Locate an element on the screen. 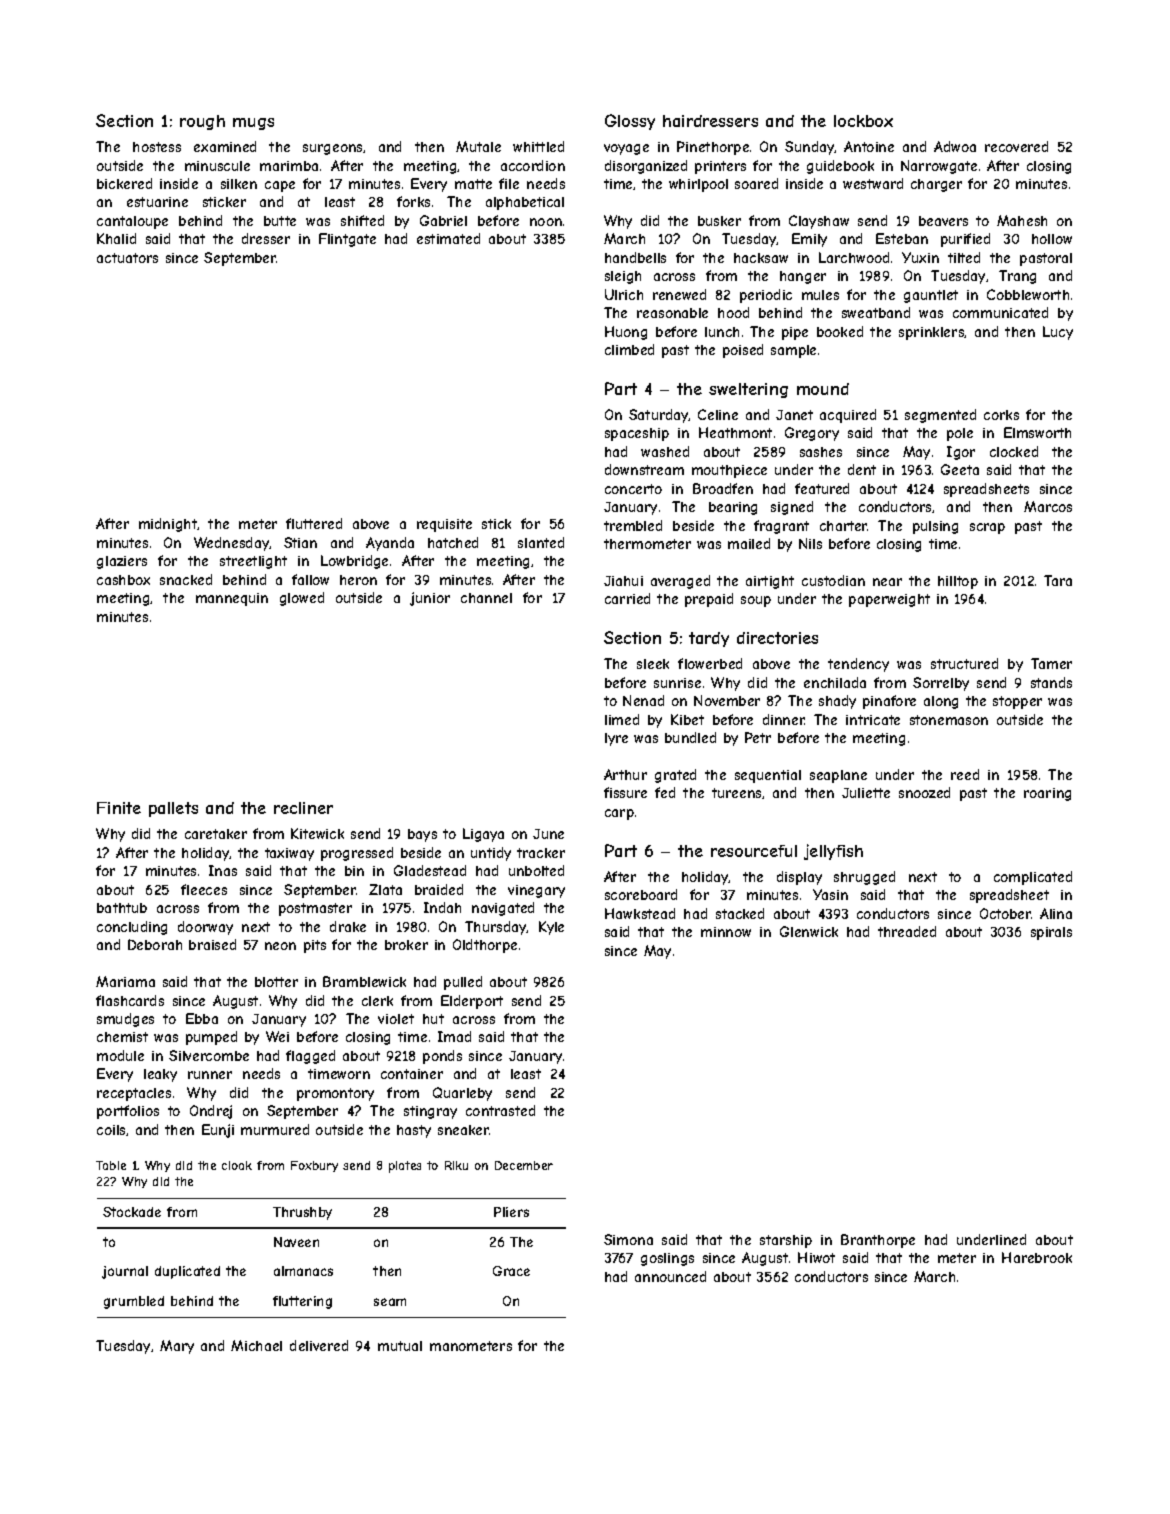 This screenshot has height=1514, width=1170. glowed is located at coordinates (302, 599).
